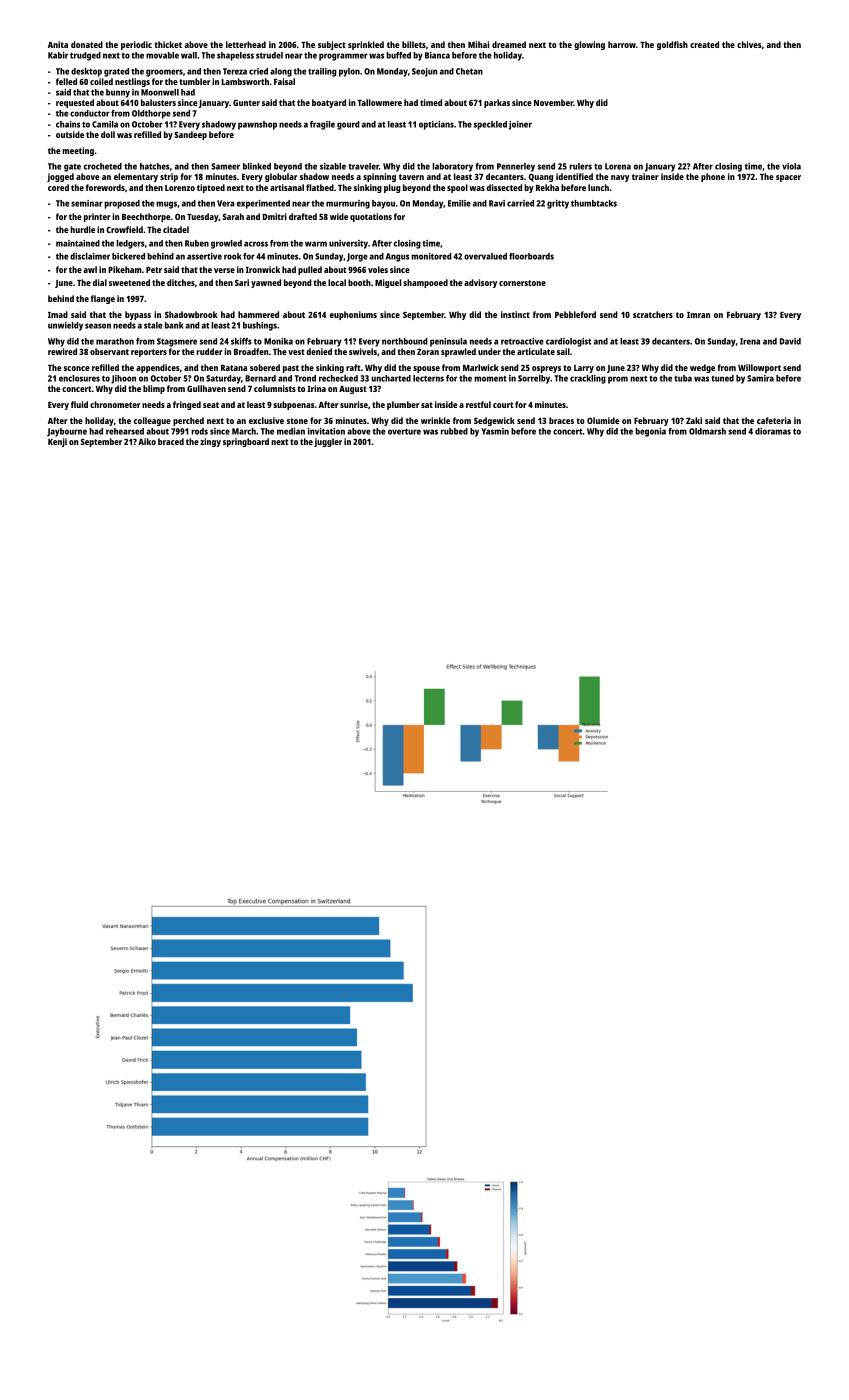 The height and width of the page is (1400, 849). Describe the element at coordinates (749, 44) in the page. I see `chives` at that location.
